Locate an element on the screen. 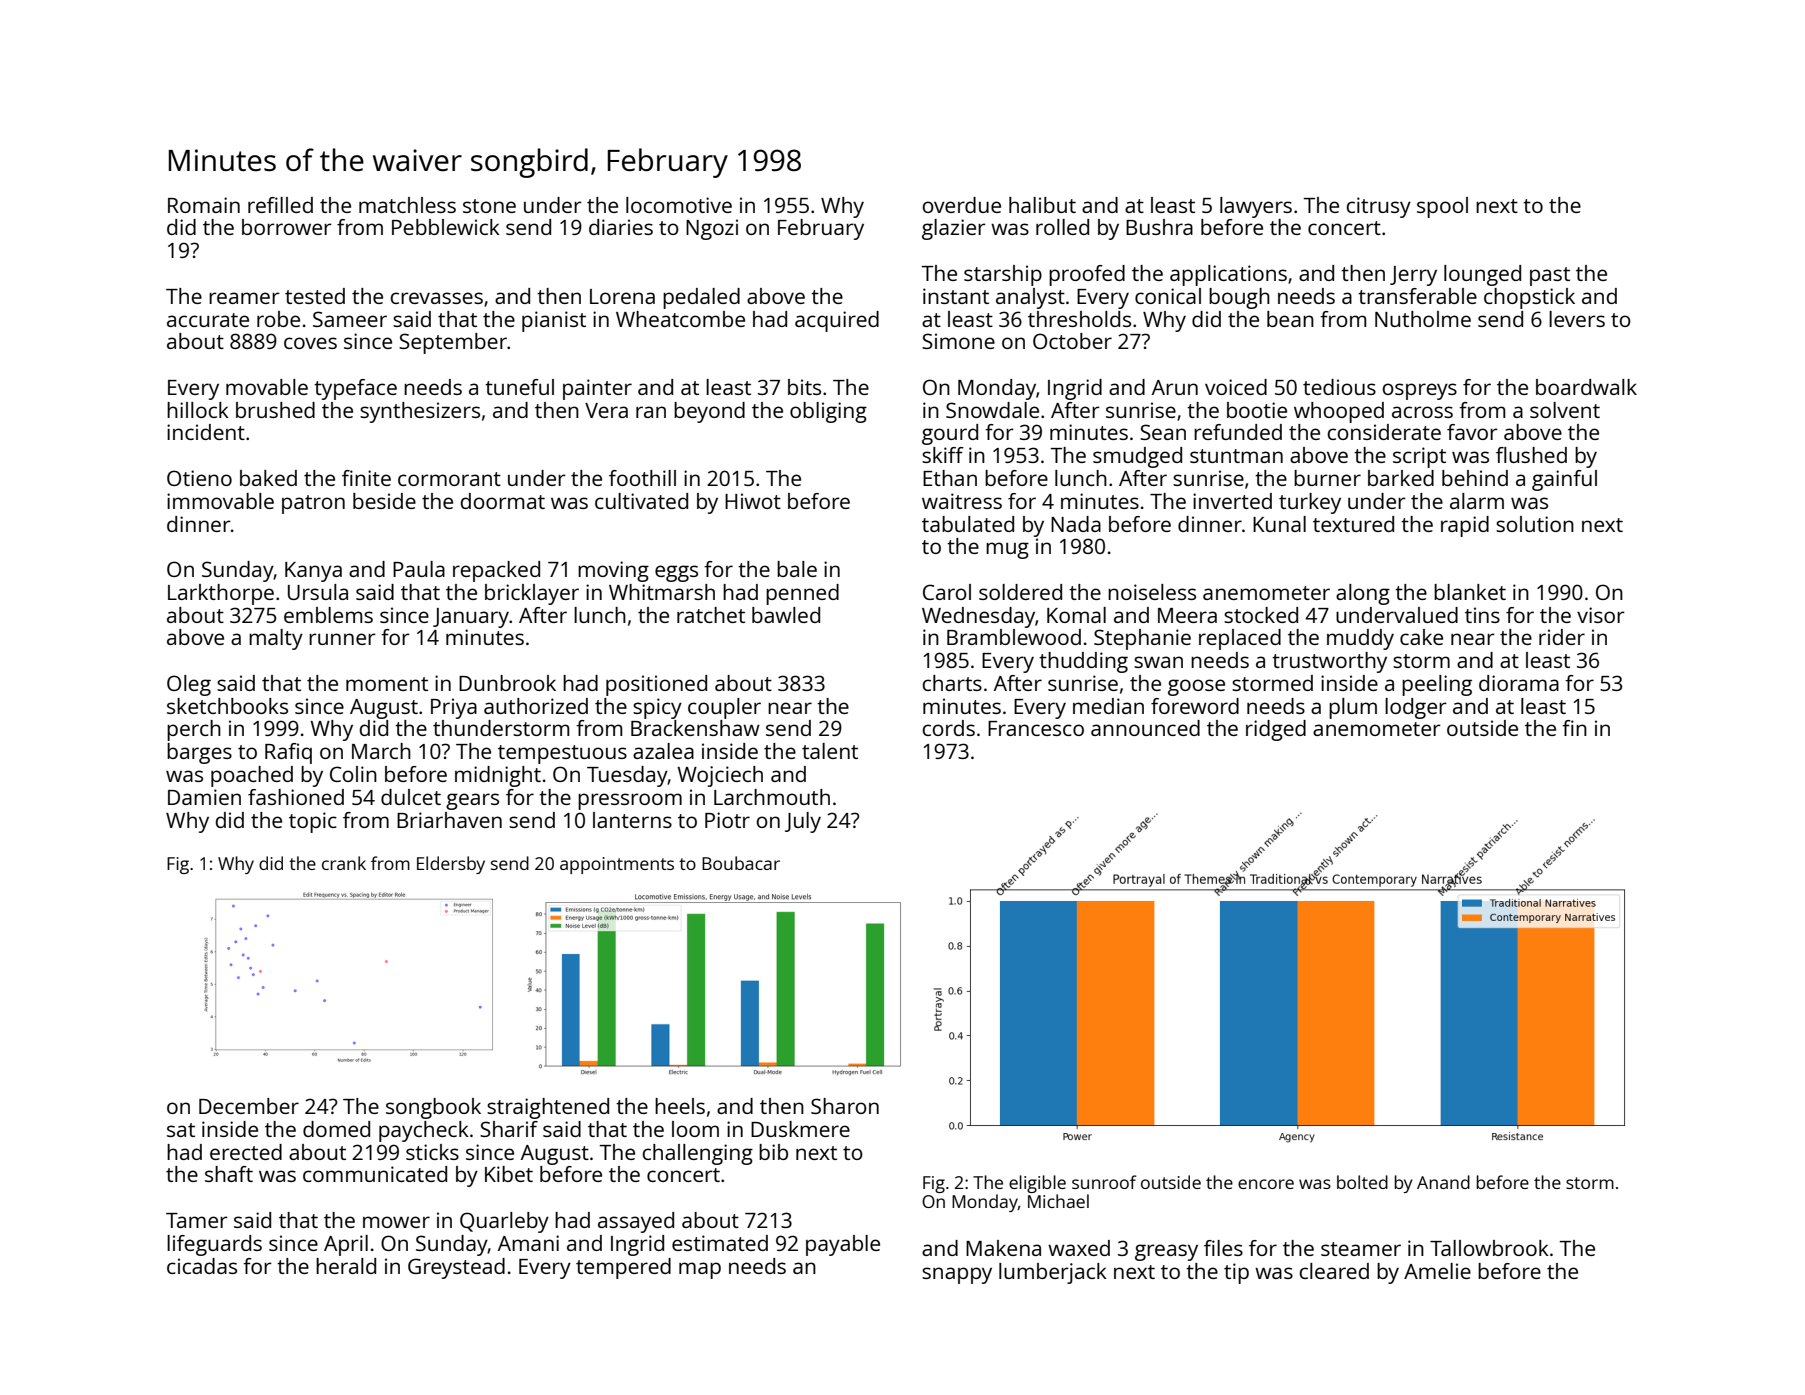 The height and width of the screenshot is (1395, 1805). domed is located at coordinates (336, 1129).
